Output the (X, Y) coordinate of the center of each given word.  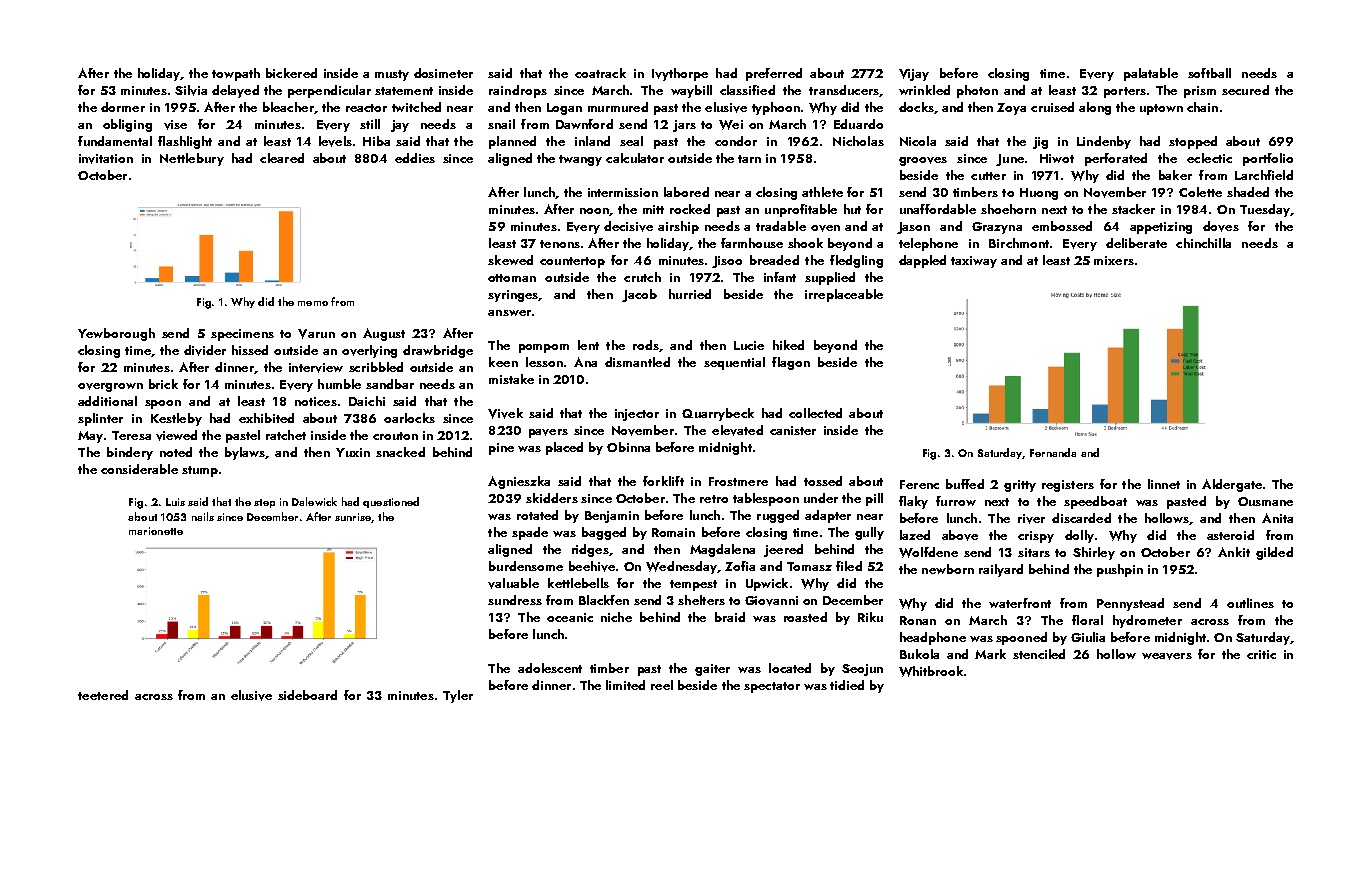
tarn (749, 159)
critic (1261, 654)
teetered (103, 695)
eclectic (1209, 158)
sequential (734, 363)
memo (313, 303)
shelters (701, 600)
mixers (1114, 260)
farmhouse (752, 243)
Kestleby (176, 419)
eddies (415, 158)
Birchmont (1019, 243)
